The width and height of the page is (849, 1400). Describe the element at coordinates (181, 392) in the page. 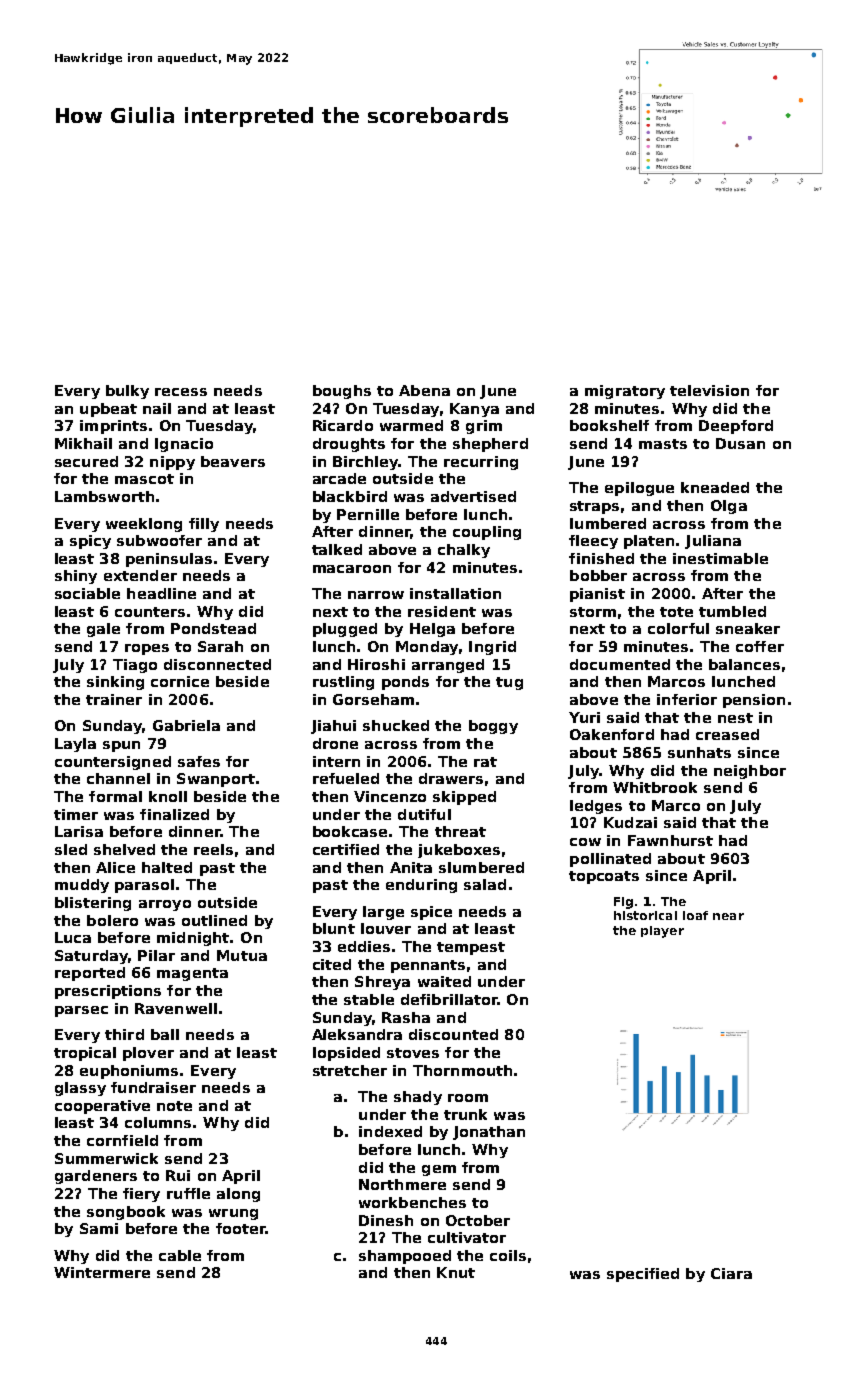

I see `recess` at that location.
